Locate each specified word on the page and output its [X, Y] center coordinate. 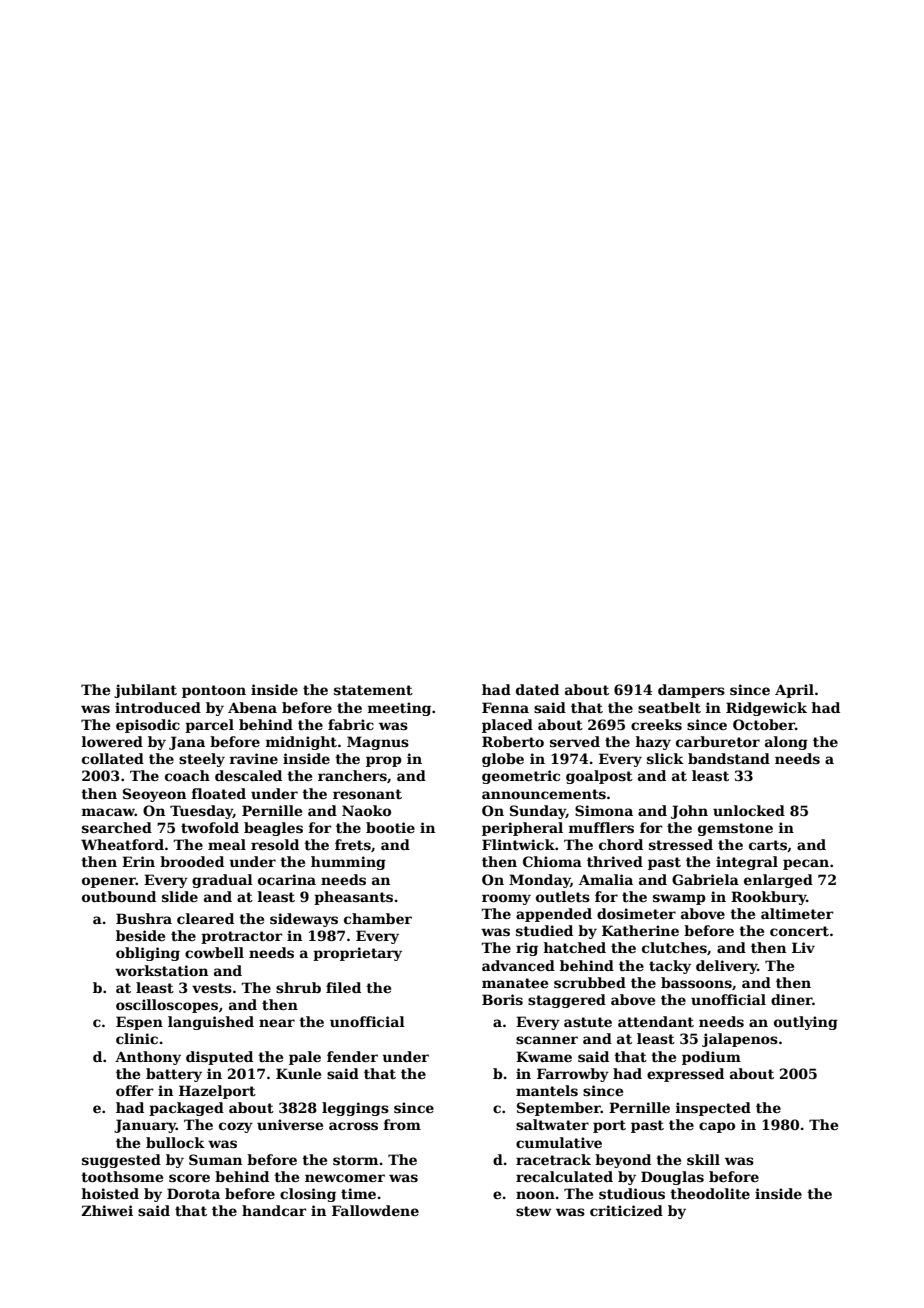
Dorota [193, 1193]
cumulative [559, 1142]
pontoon [214, 691]
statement [373, 690]
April [794, 691]
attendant [656, 1021]
